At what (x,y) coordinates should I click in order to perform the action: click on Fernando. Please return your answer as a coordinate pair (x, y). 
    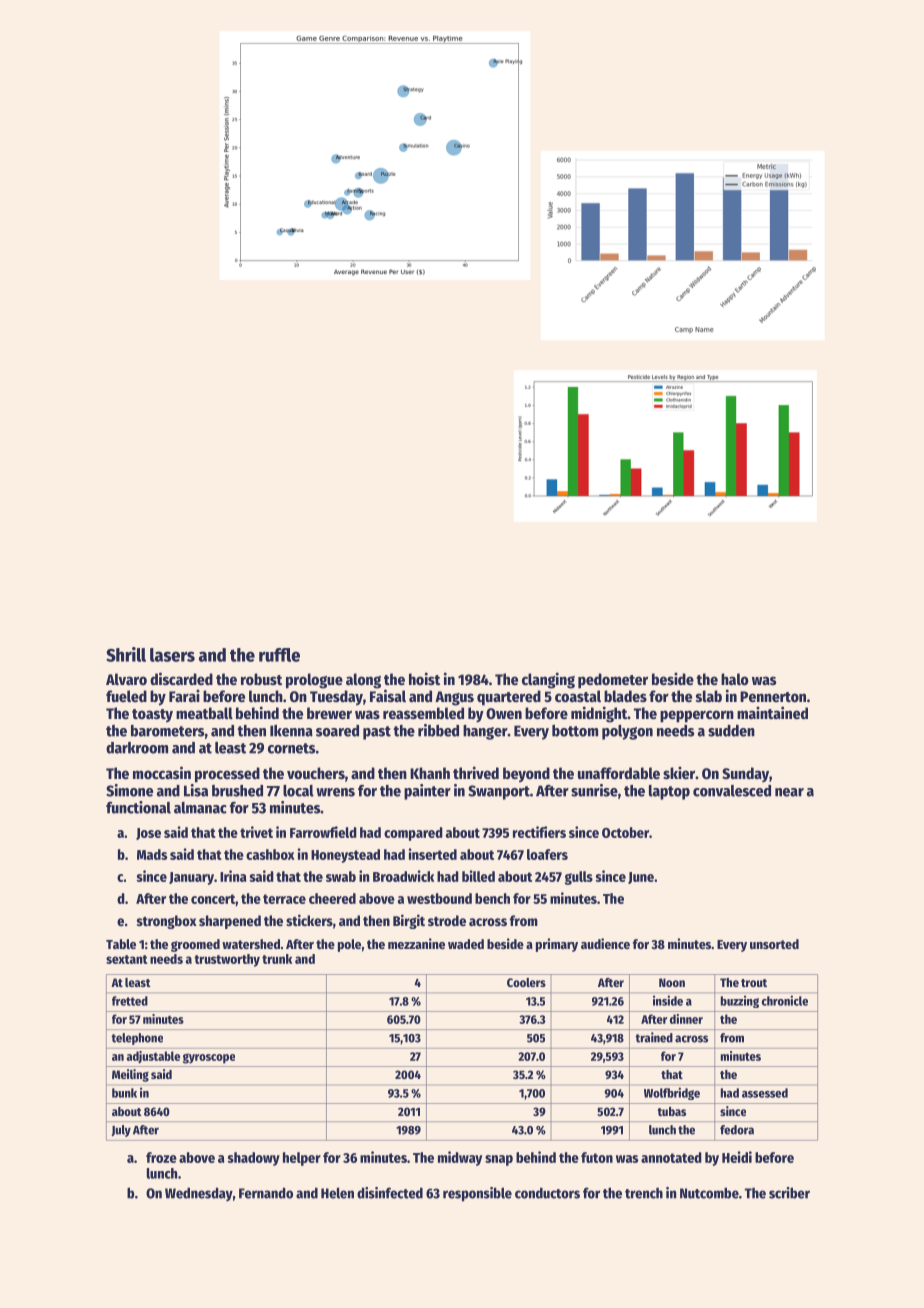
    Looking at the image, I should click on (266, 1193).
